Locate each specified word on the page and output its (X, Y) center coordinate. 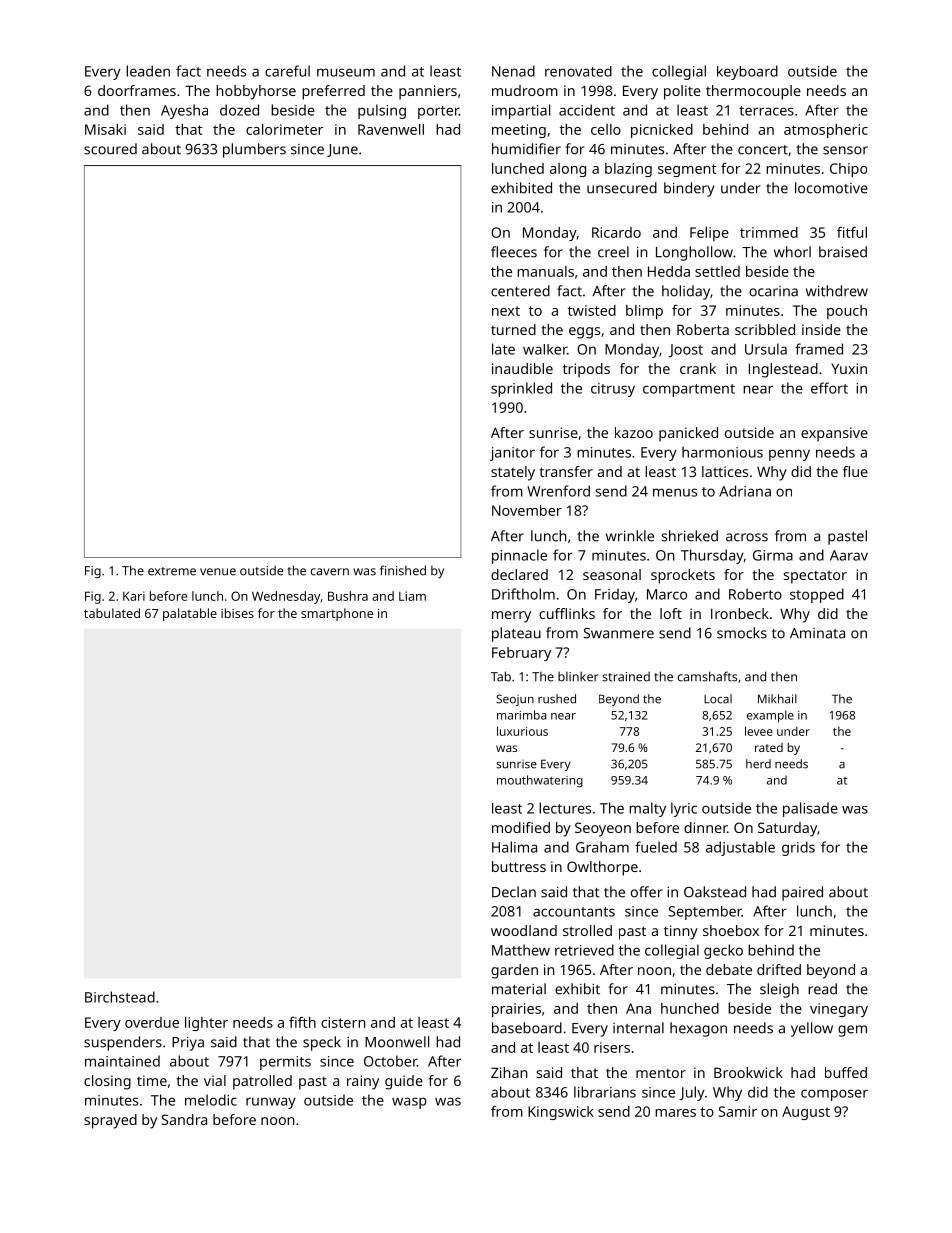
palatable (190, 614)
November (527, 510)
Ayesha (184, 111)
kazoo (634, 432)
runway (271, 1103)
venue (218, 572)
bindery (689, 189)
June (342, 150)
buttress (519, 866)
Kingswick (561, 1113)
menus (675, 492)
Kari (134, 596)
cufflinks (567, 613)
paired (802, 893)
